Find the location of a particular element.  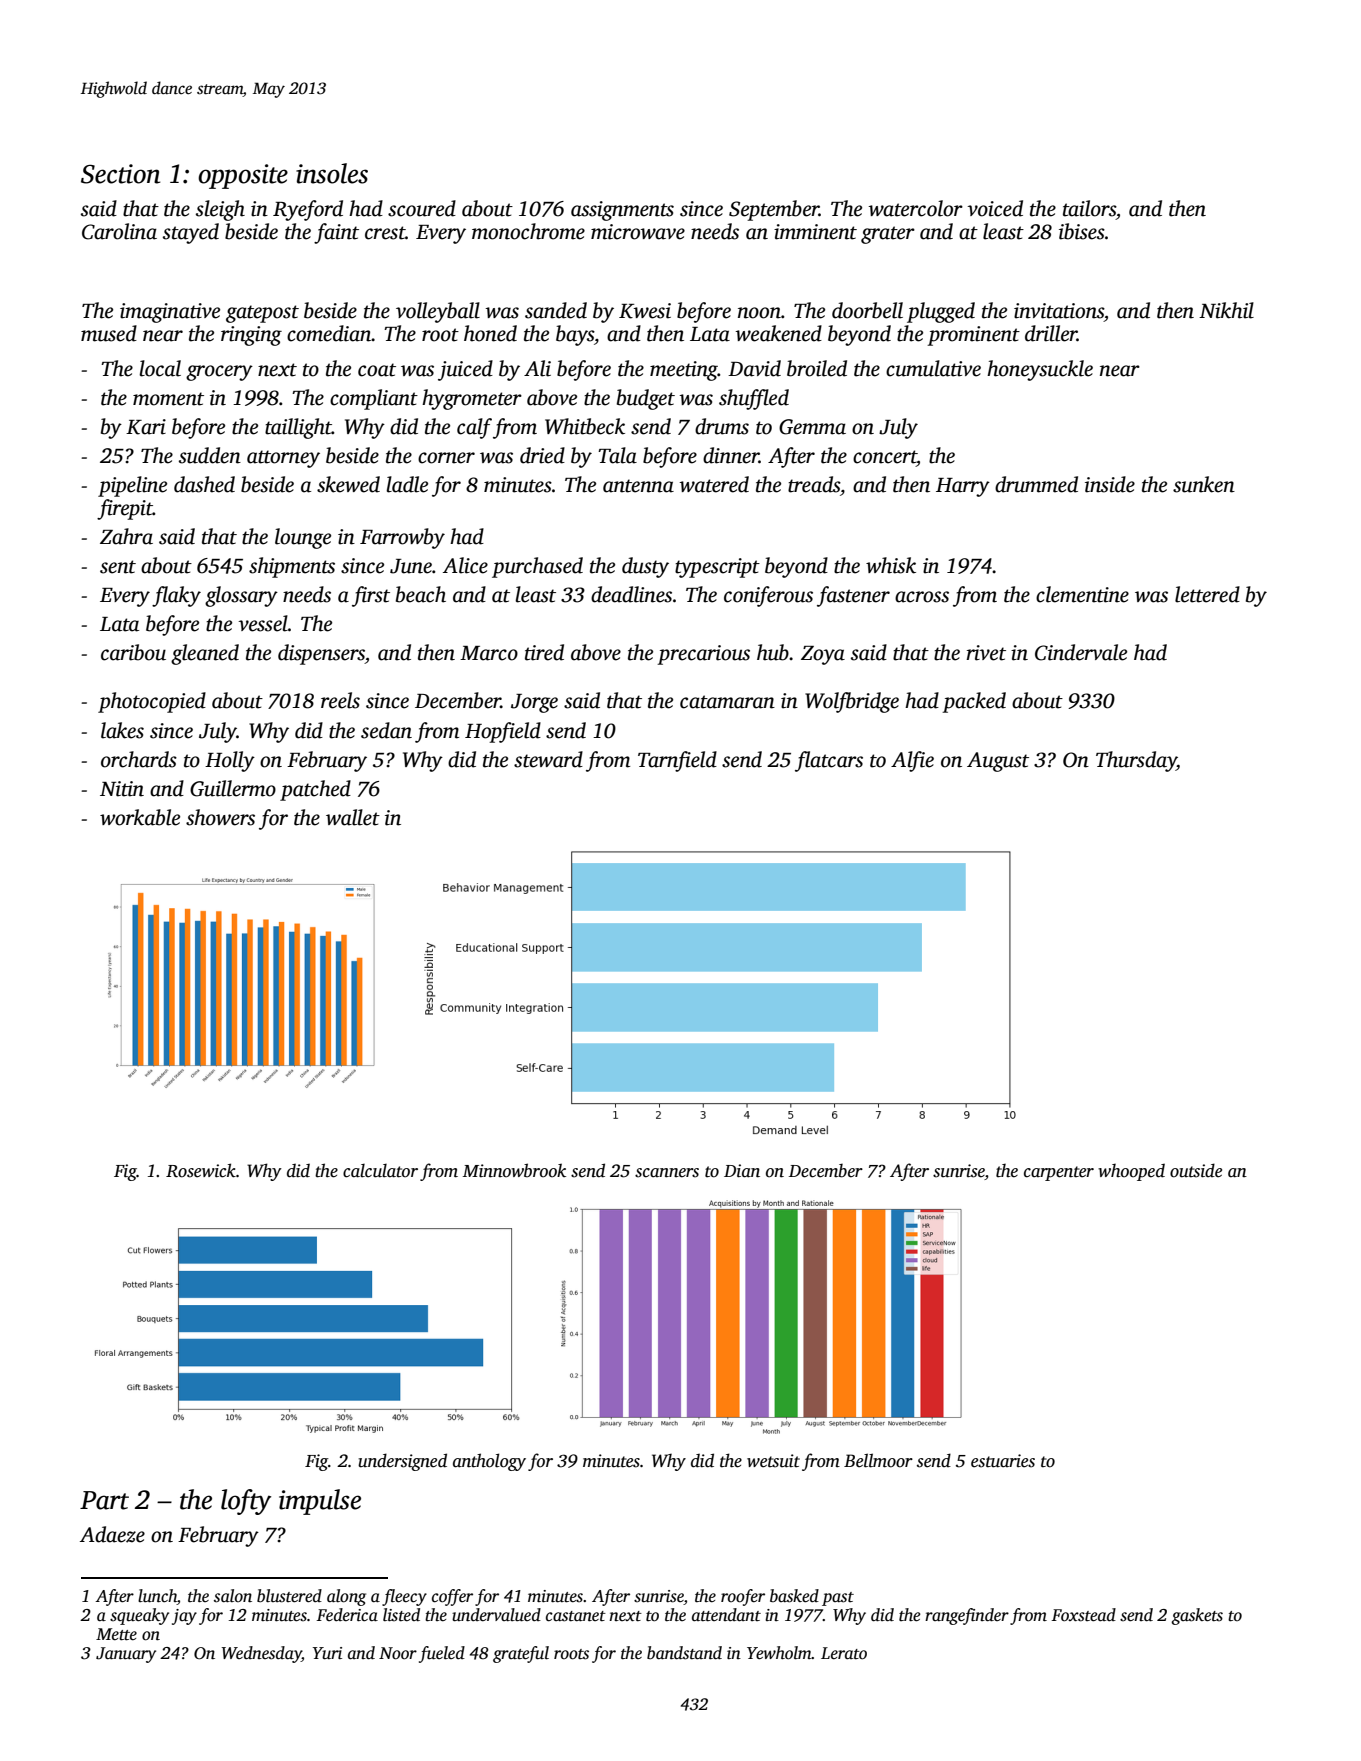

scanners is located at coordinates (667, 1173).
